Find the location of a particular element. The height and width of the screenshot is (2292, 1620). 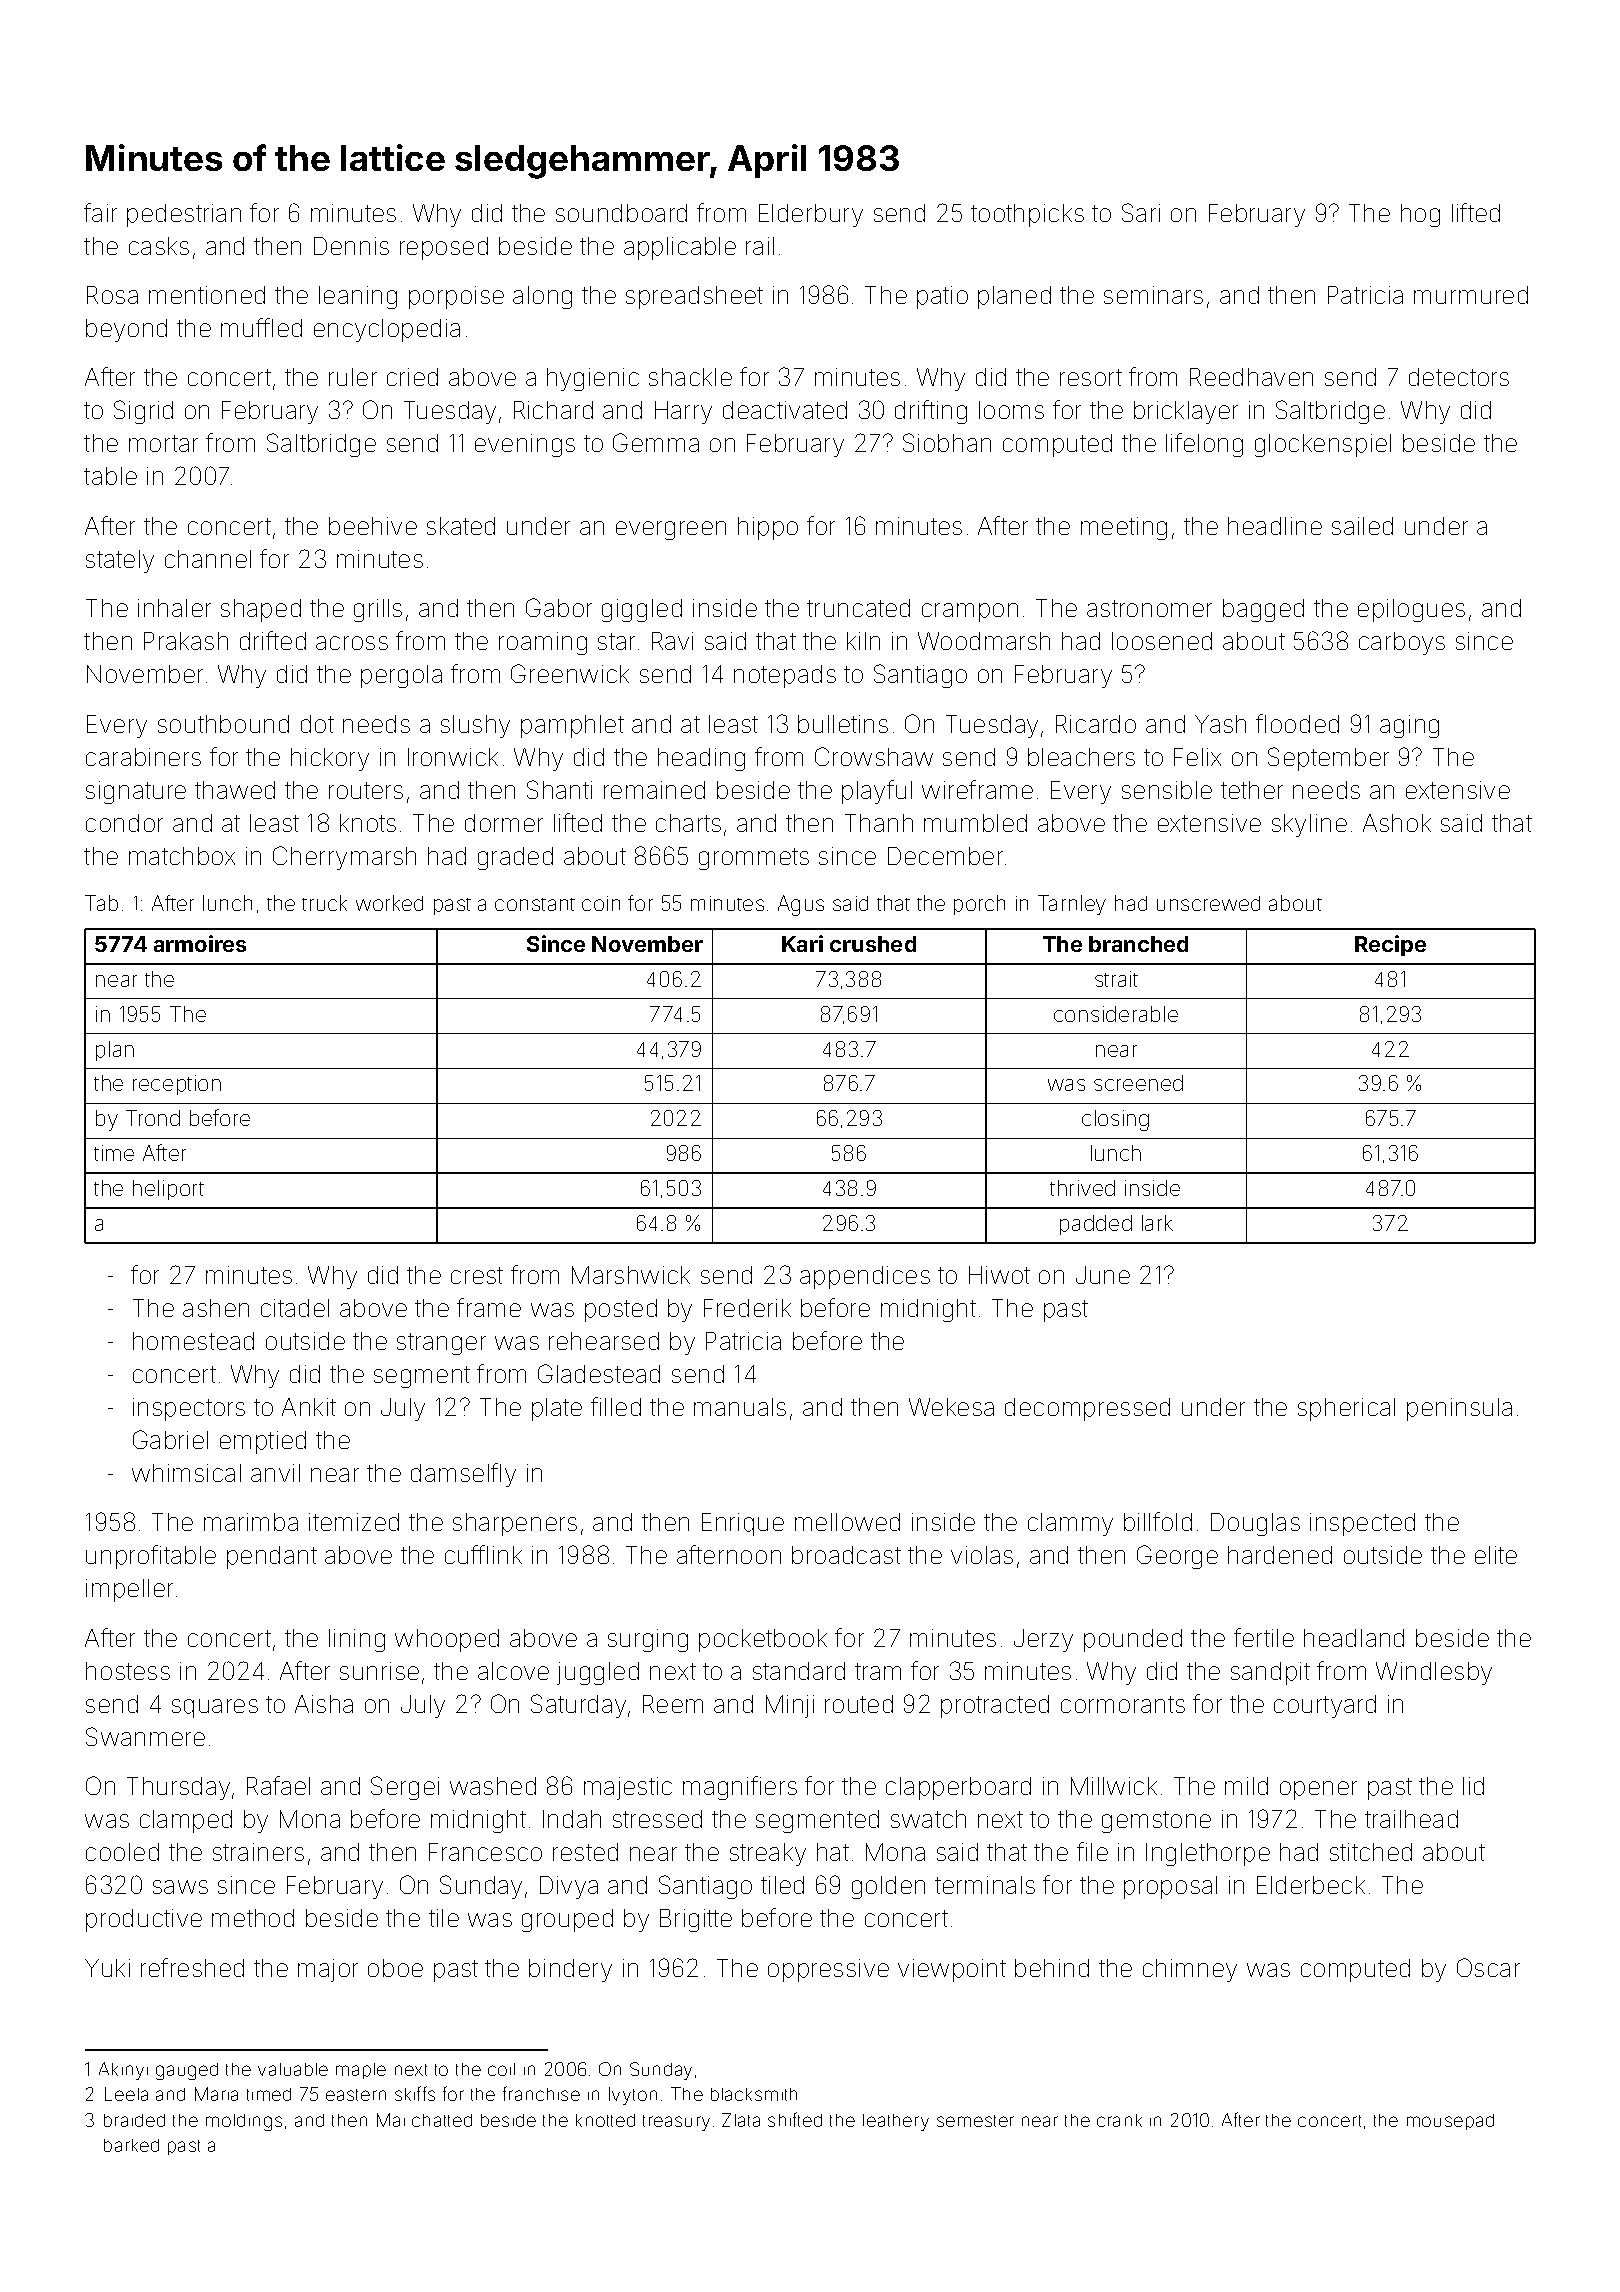

manuals is located at coordinates (740, 1407).
